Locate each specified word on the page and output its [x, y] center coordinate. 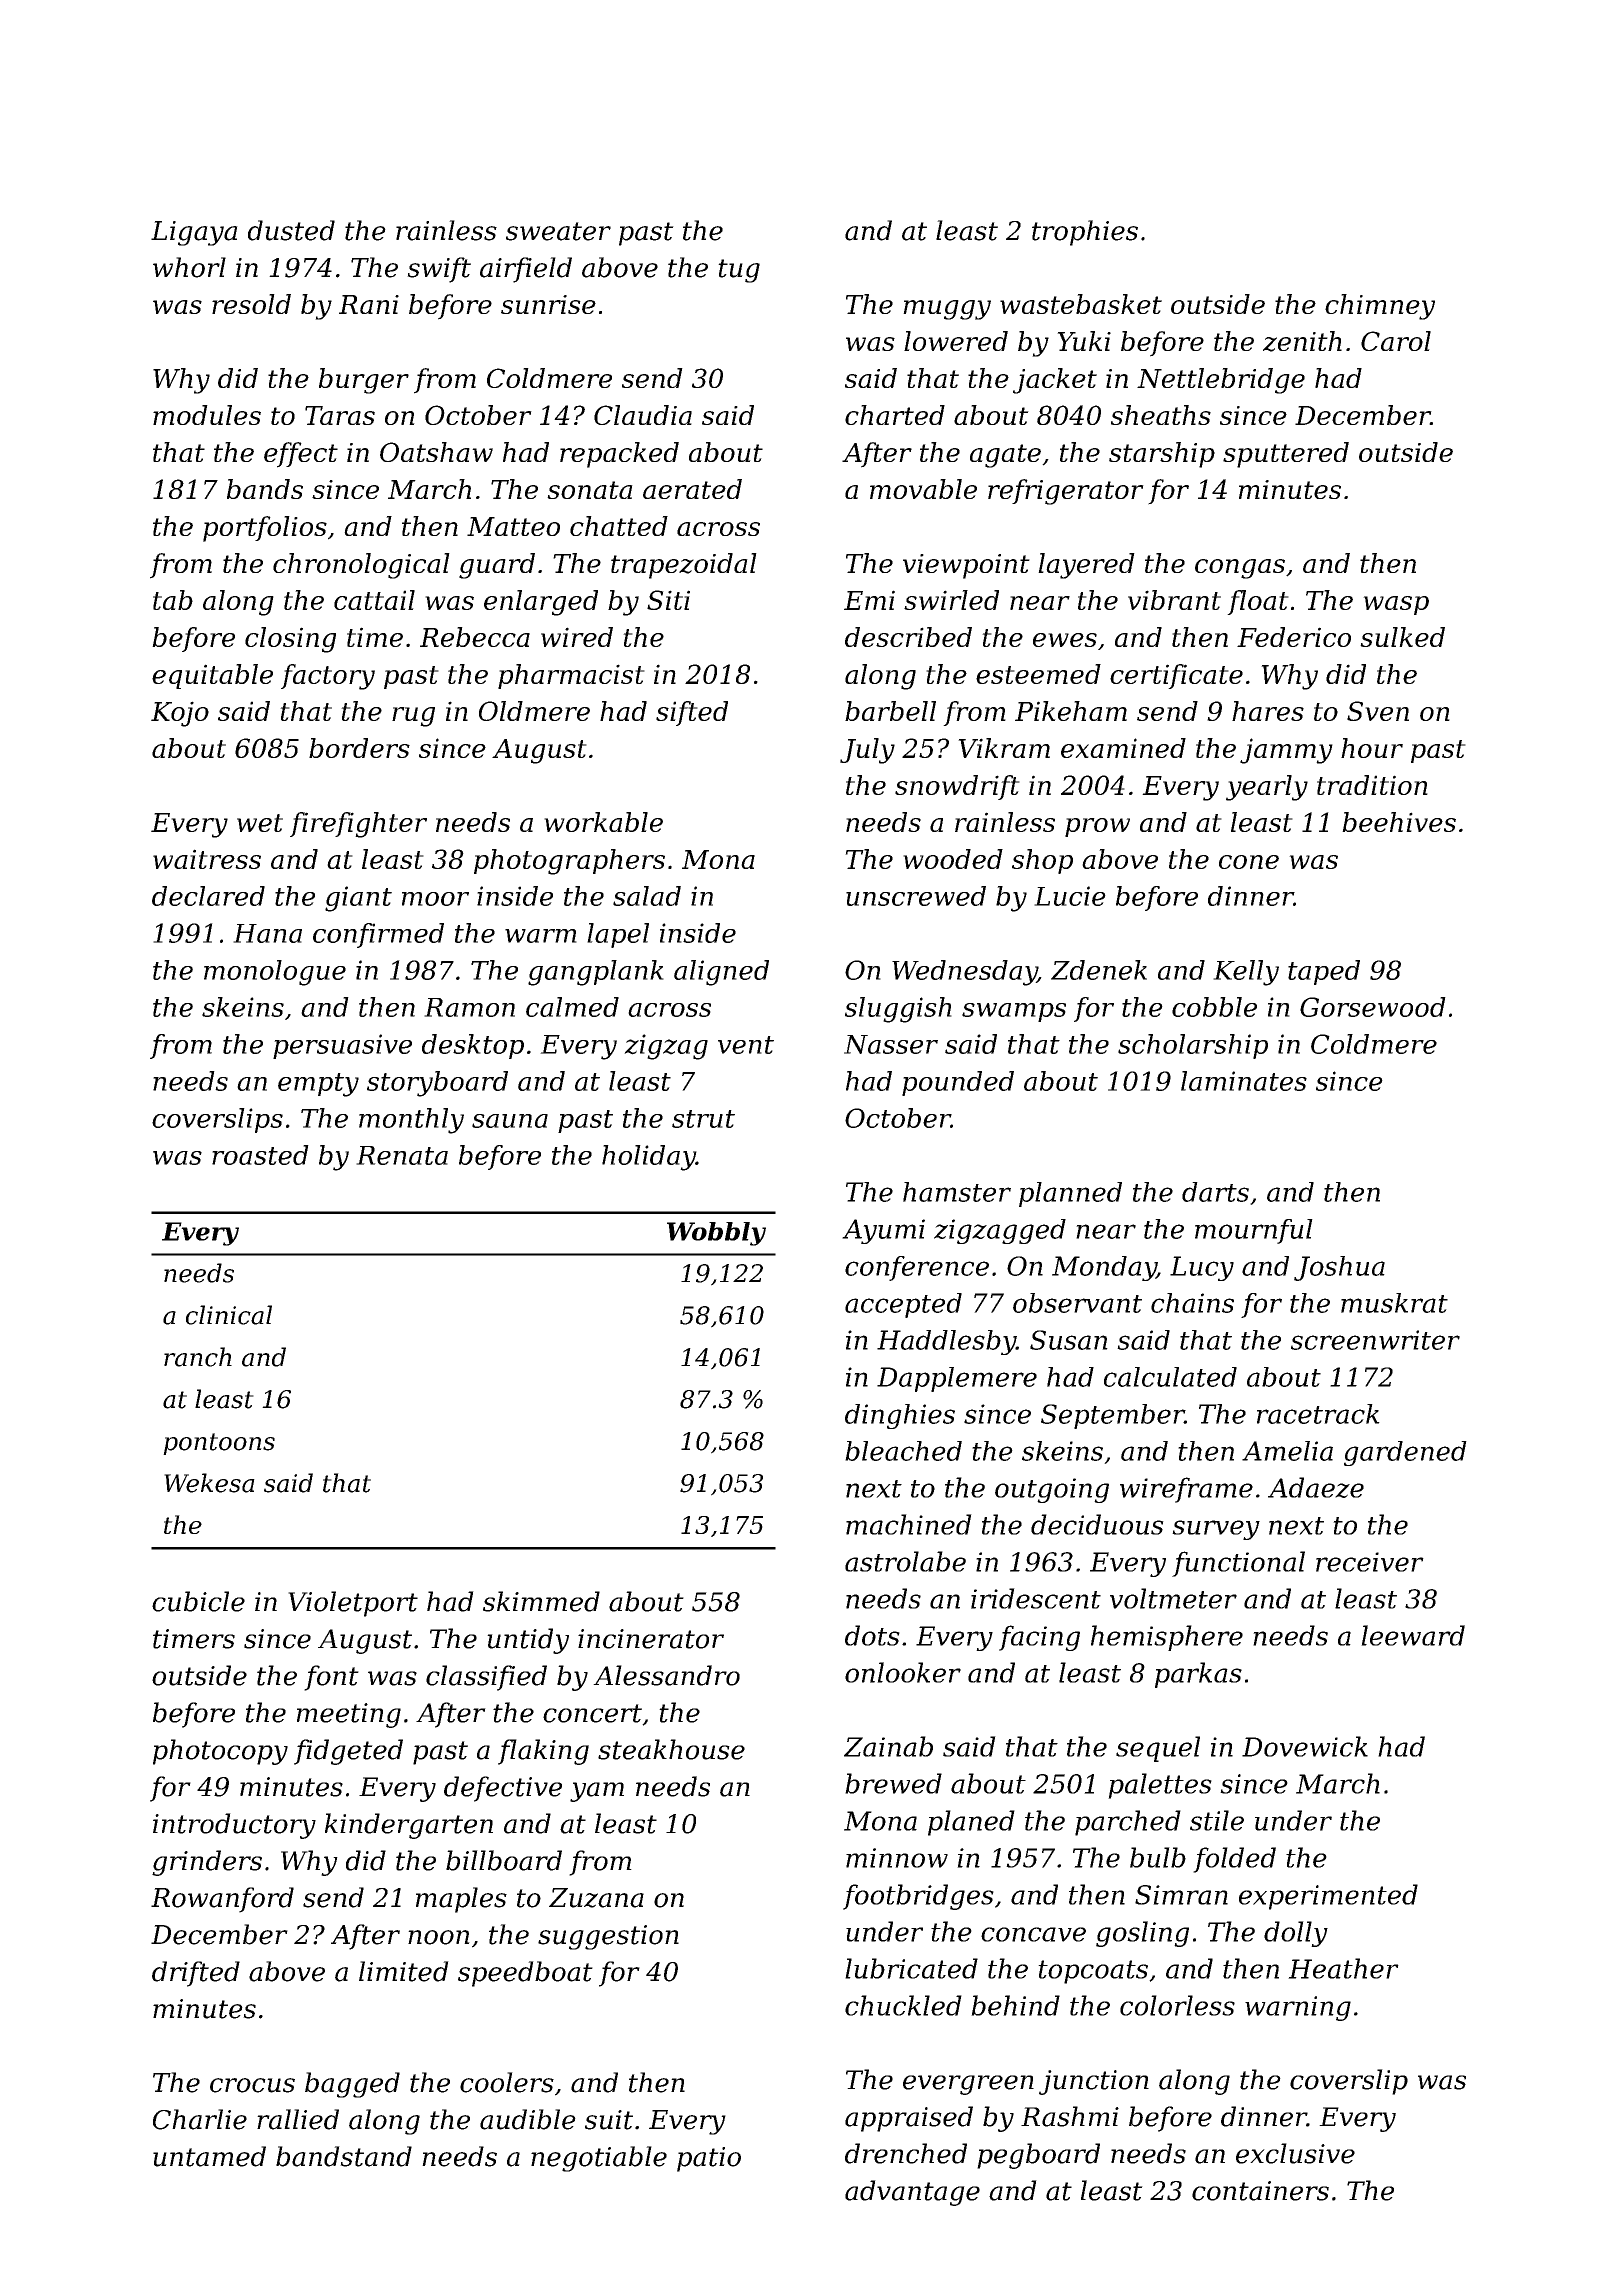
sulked [1402, 637]
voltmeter [1173, 1598]
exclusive [1295, 2153]
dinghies [900, 1416]
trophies [1085, 233]
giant [358, 899]
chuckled [903, 2005]
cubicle [198, 1601]
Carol [1396, 341]
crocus [252, 2085]
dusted [291, 230]
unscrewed [916, 896]
